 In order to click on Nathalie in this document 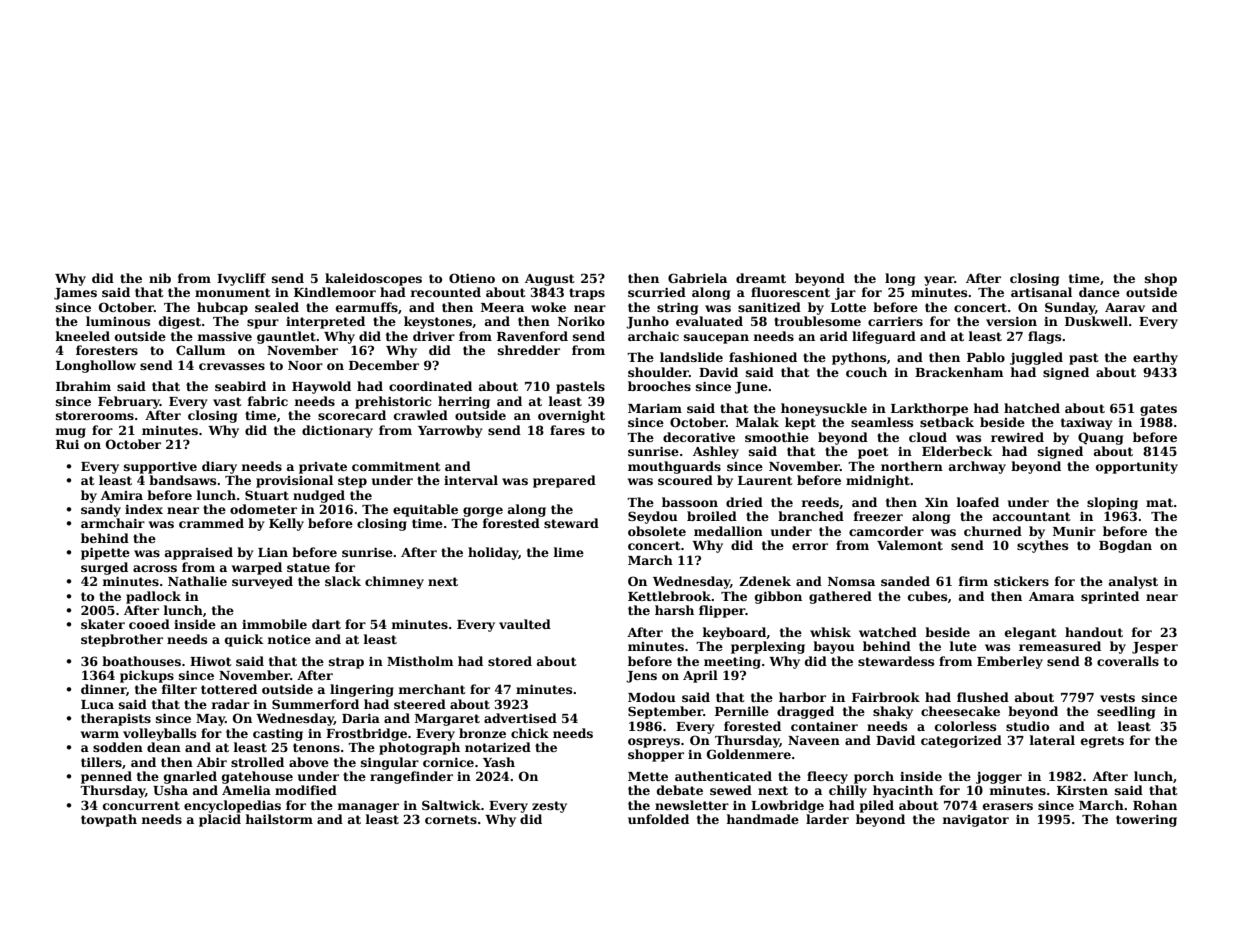, I will do `click(197, 581)`.
